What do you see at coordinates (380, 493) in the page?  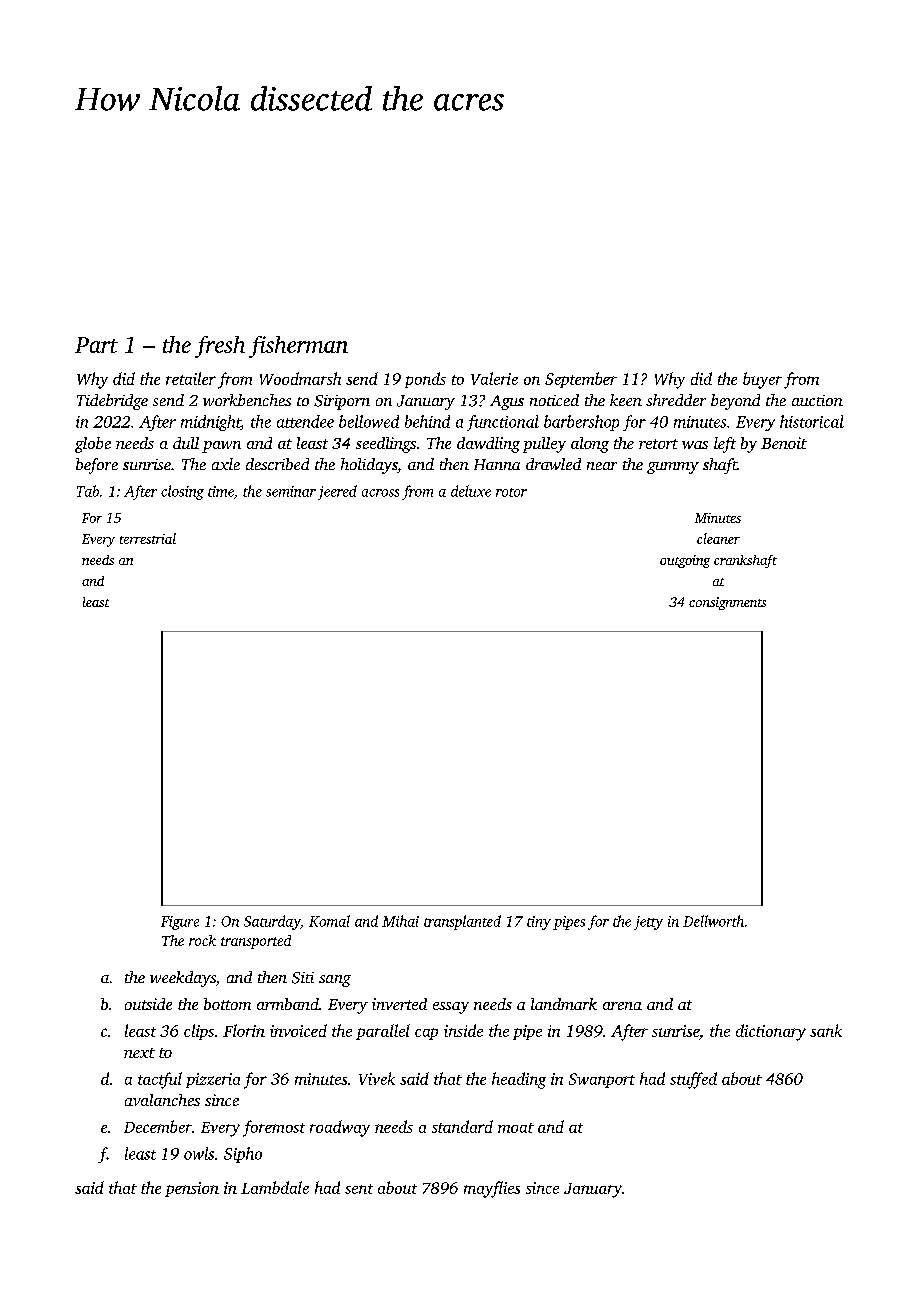 I see `across` at bounding box center [380, 493].
